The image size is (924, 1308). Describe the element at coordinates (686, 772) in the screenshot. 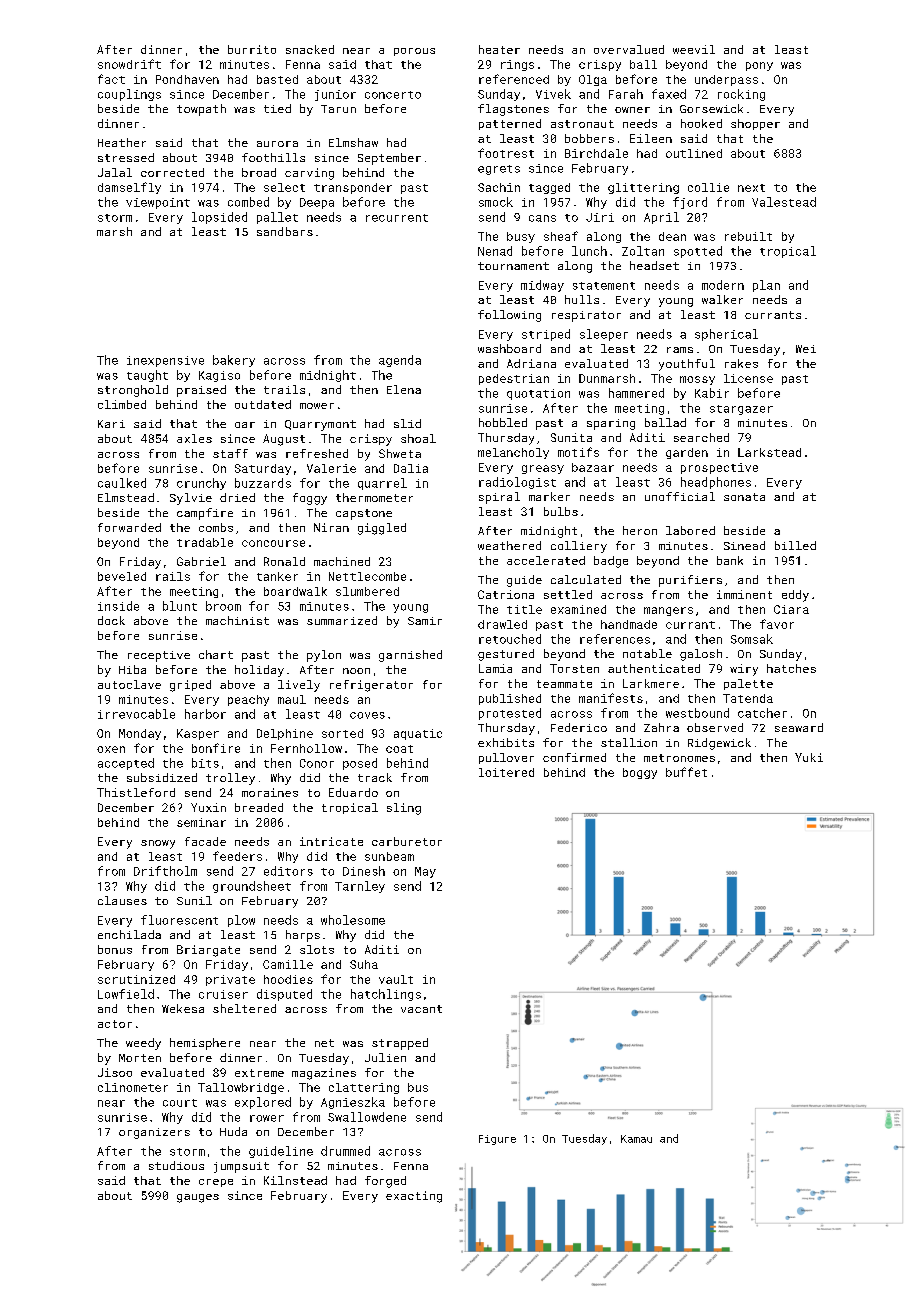

I see `buffet` at that location.
